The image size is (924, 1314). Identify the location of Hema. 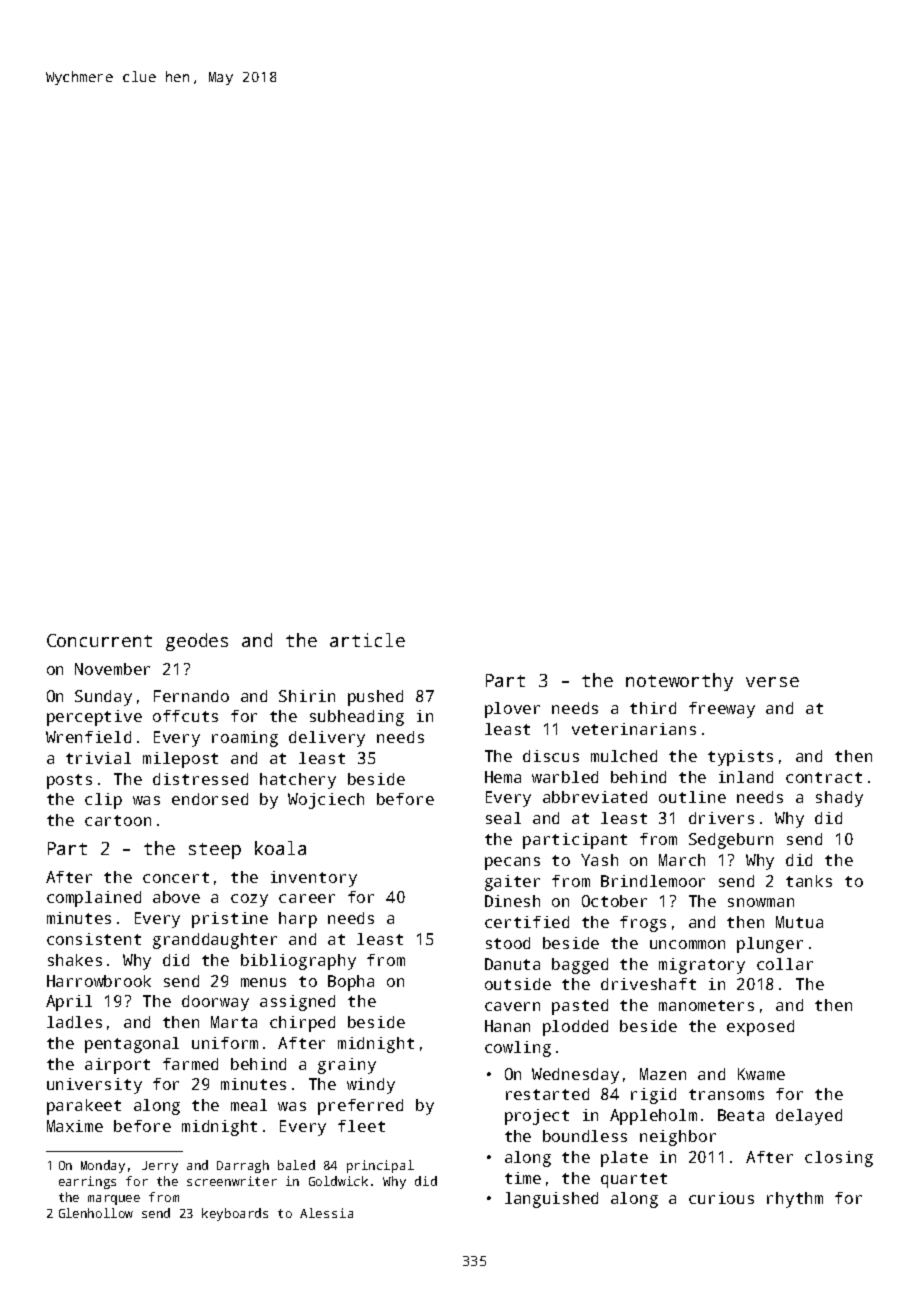
(503, 777).
